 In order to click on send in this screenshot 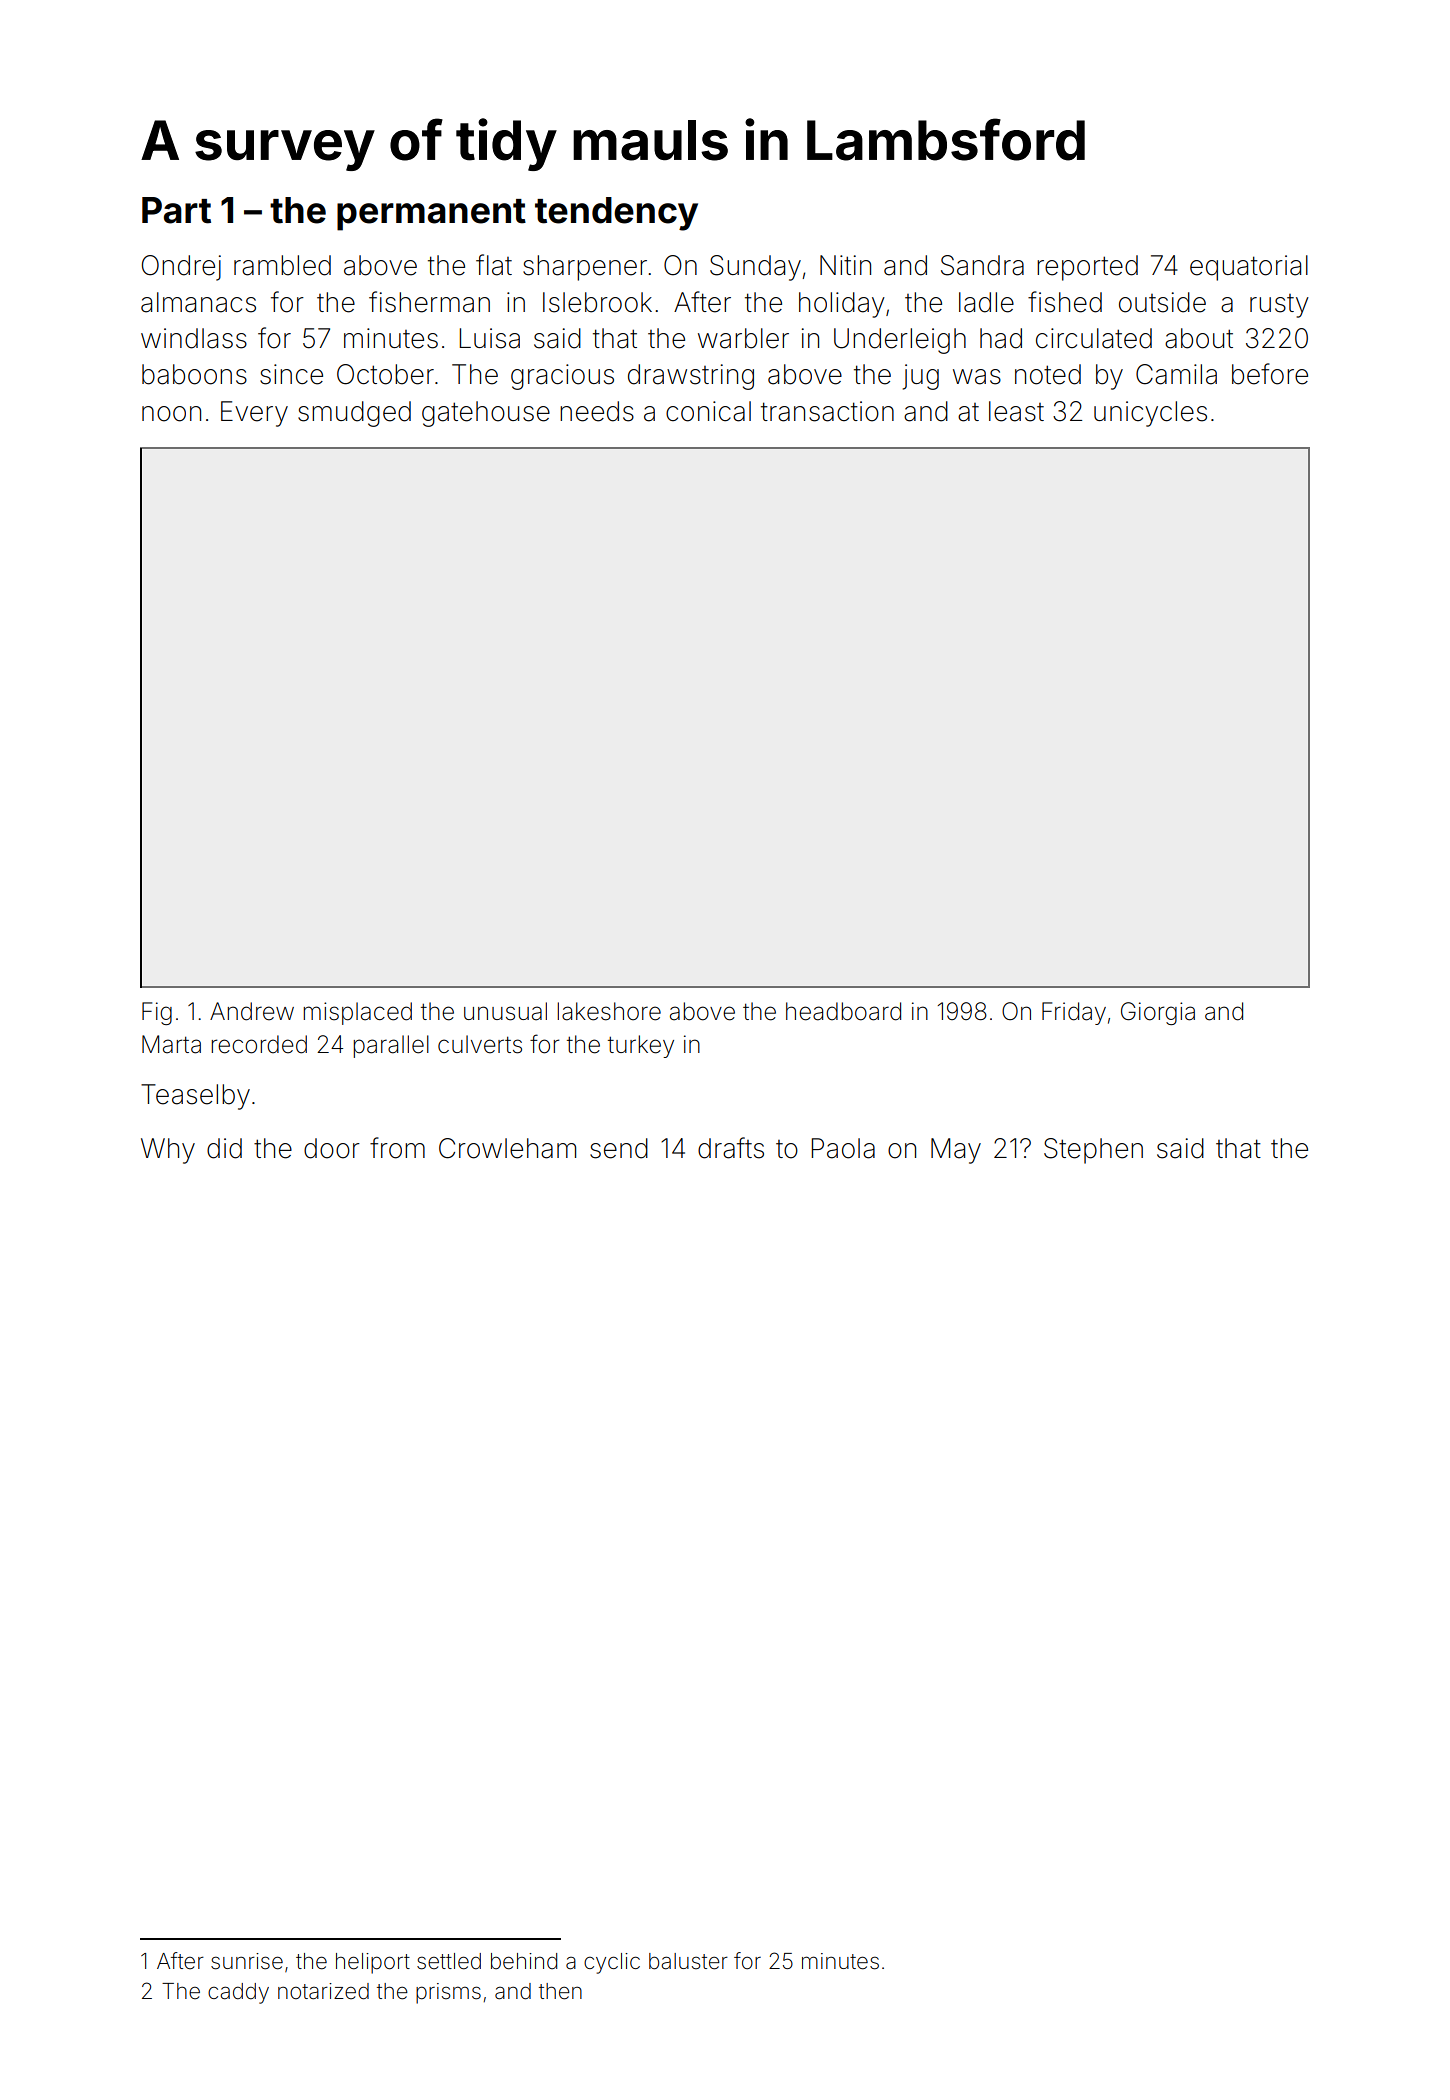, I will do `click(619, 1148)`.
